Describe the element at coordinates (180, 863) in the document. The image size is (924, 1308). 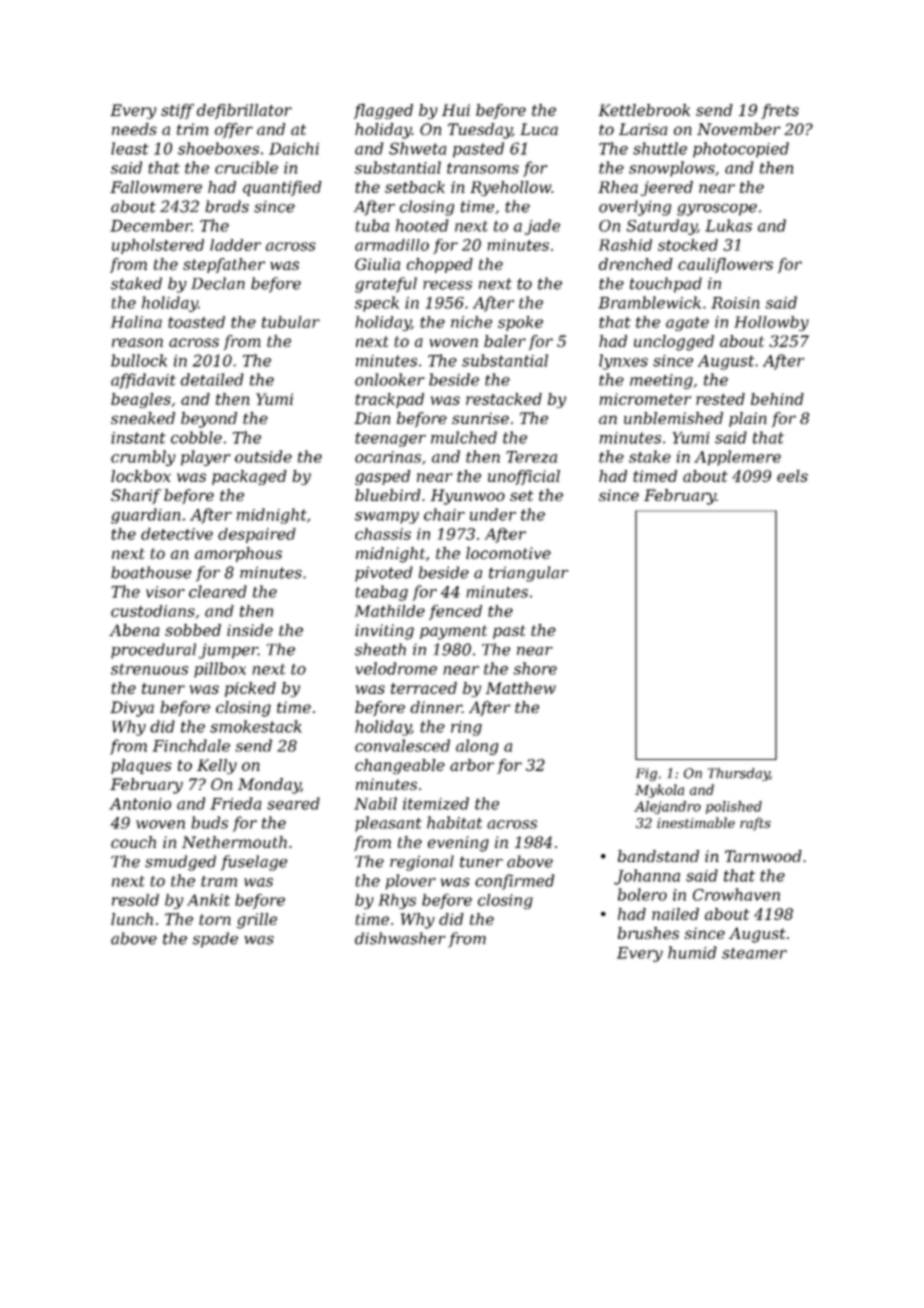
I see `smudged` at that location.
